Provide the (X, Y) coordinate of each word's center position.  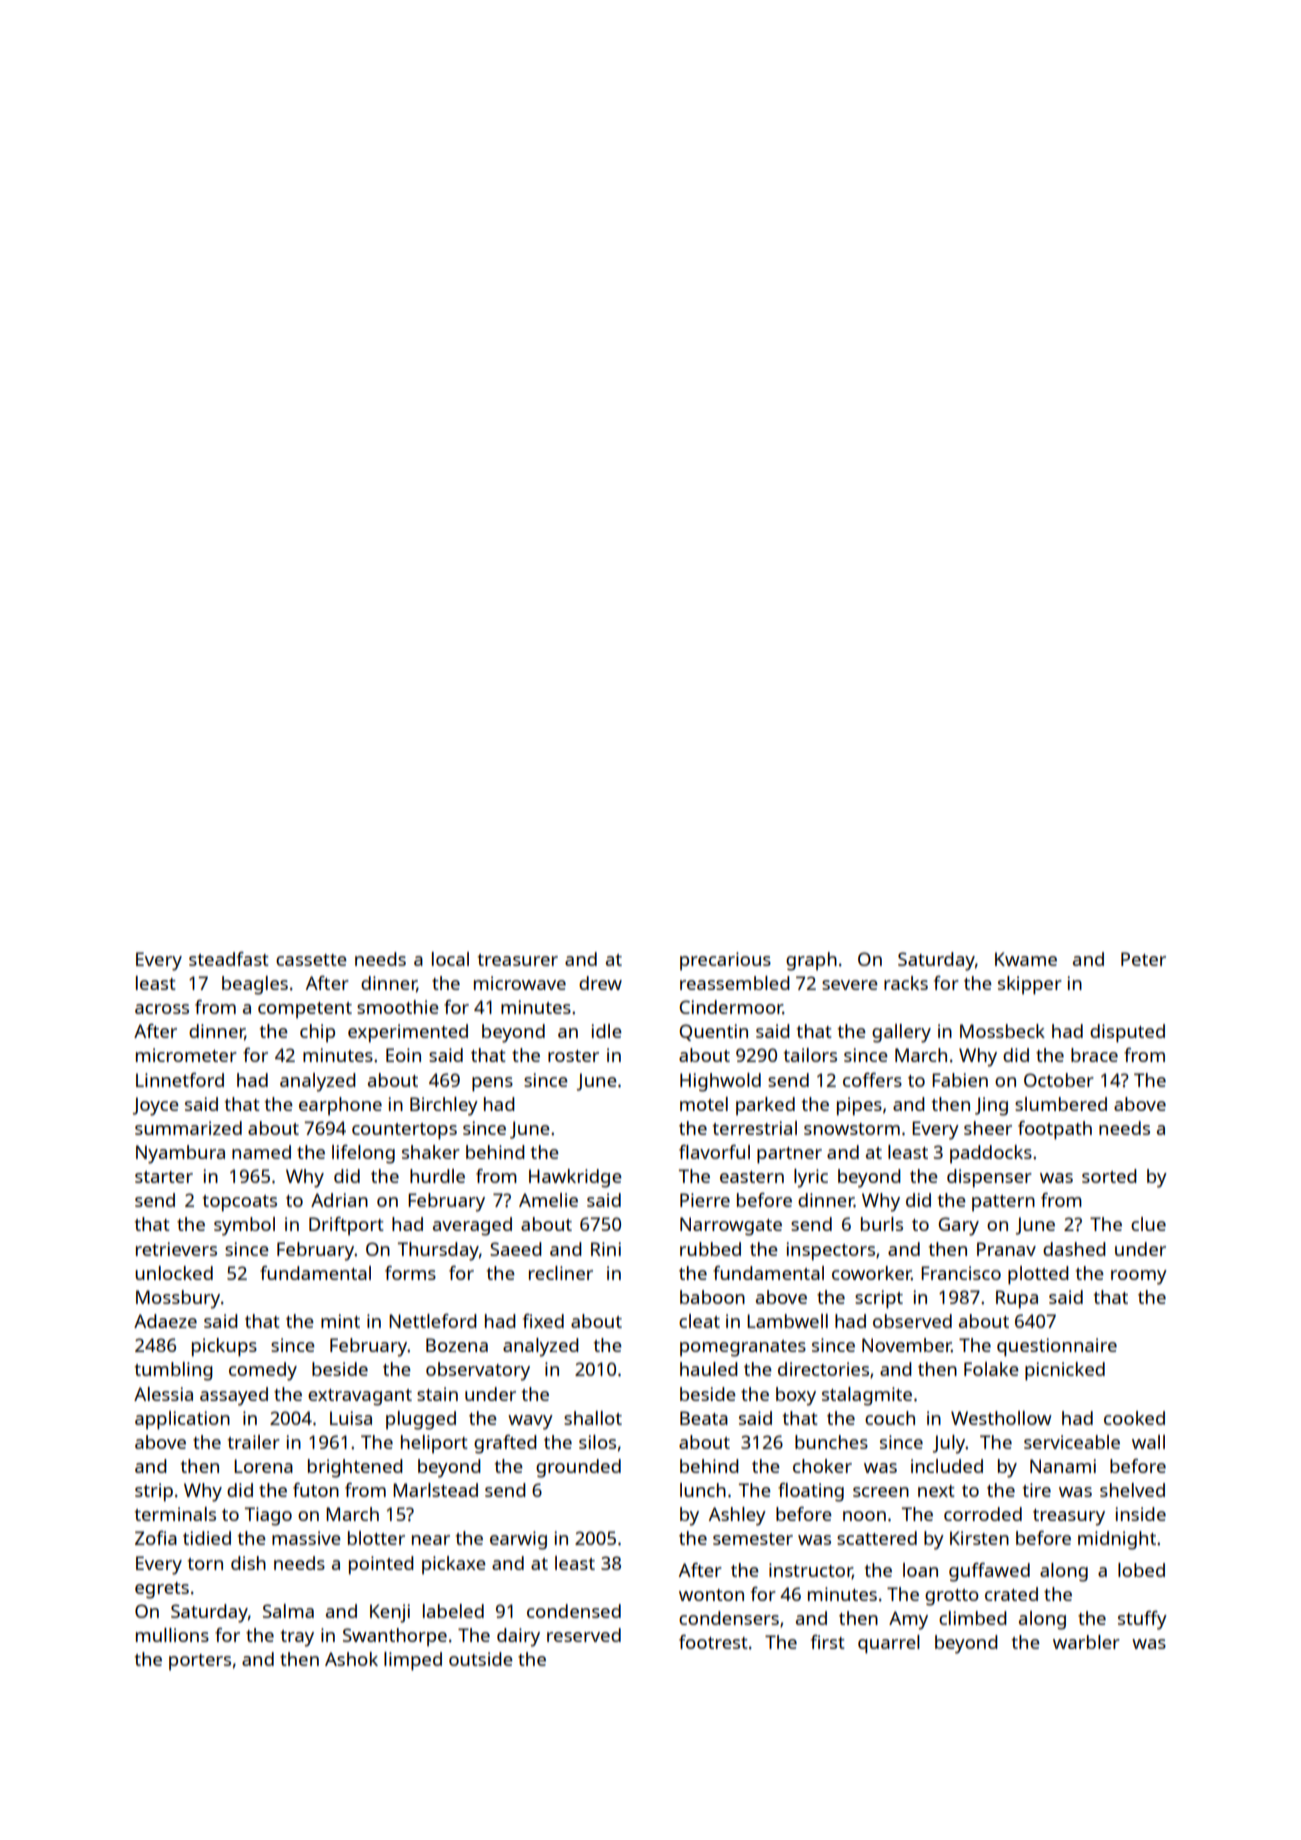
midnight (1117, 1540)
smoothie (398, 1007)
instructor (810, 1571)
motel (704, 1104)
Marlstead (435, 1490)
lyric (811, 1178)
